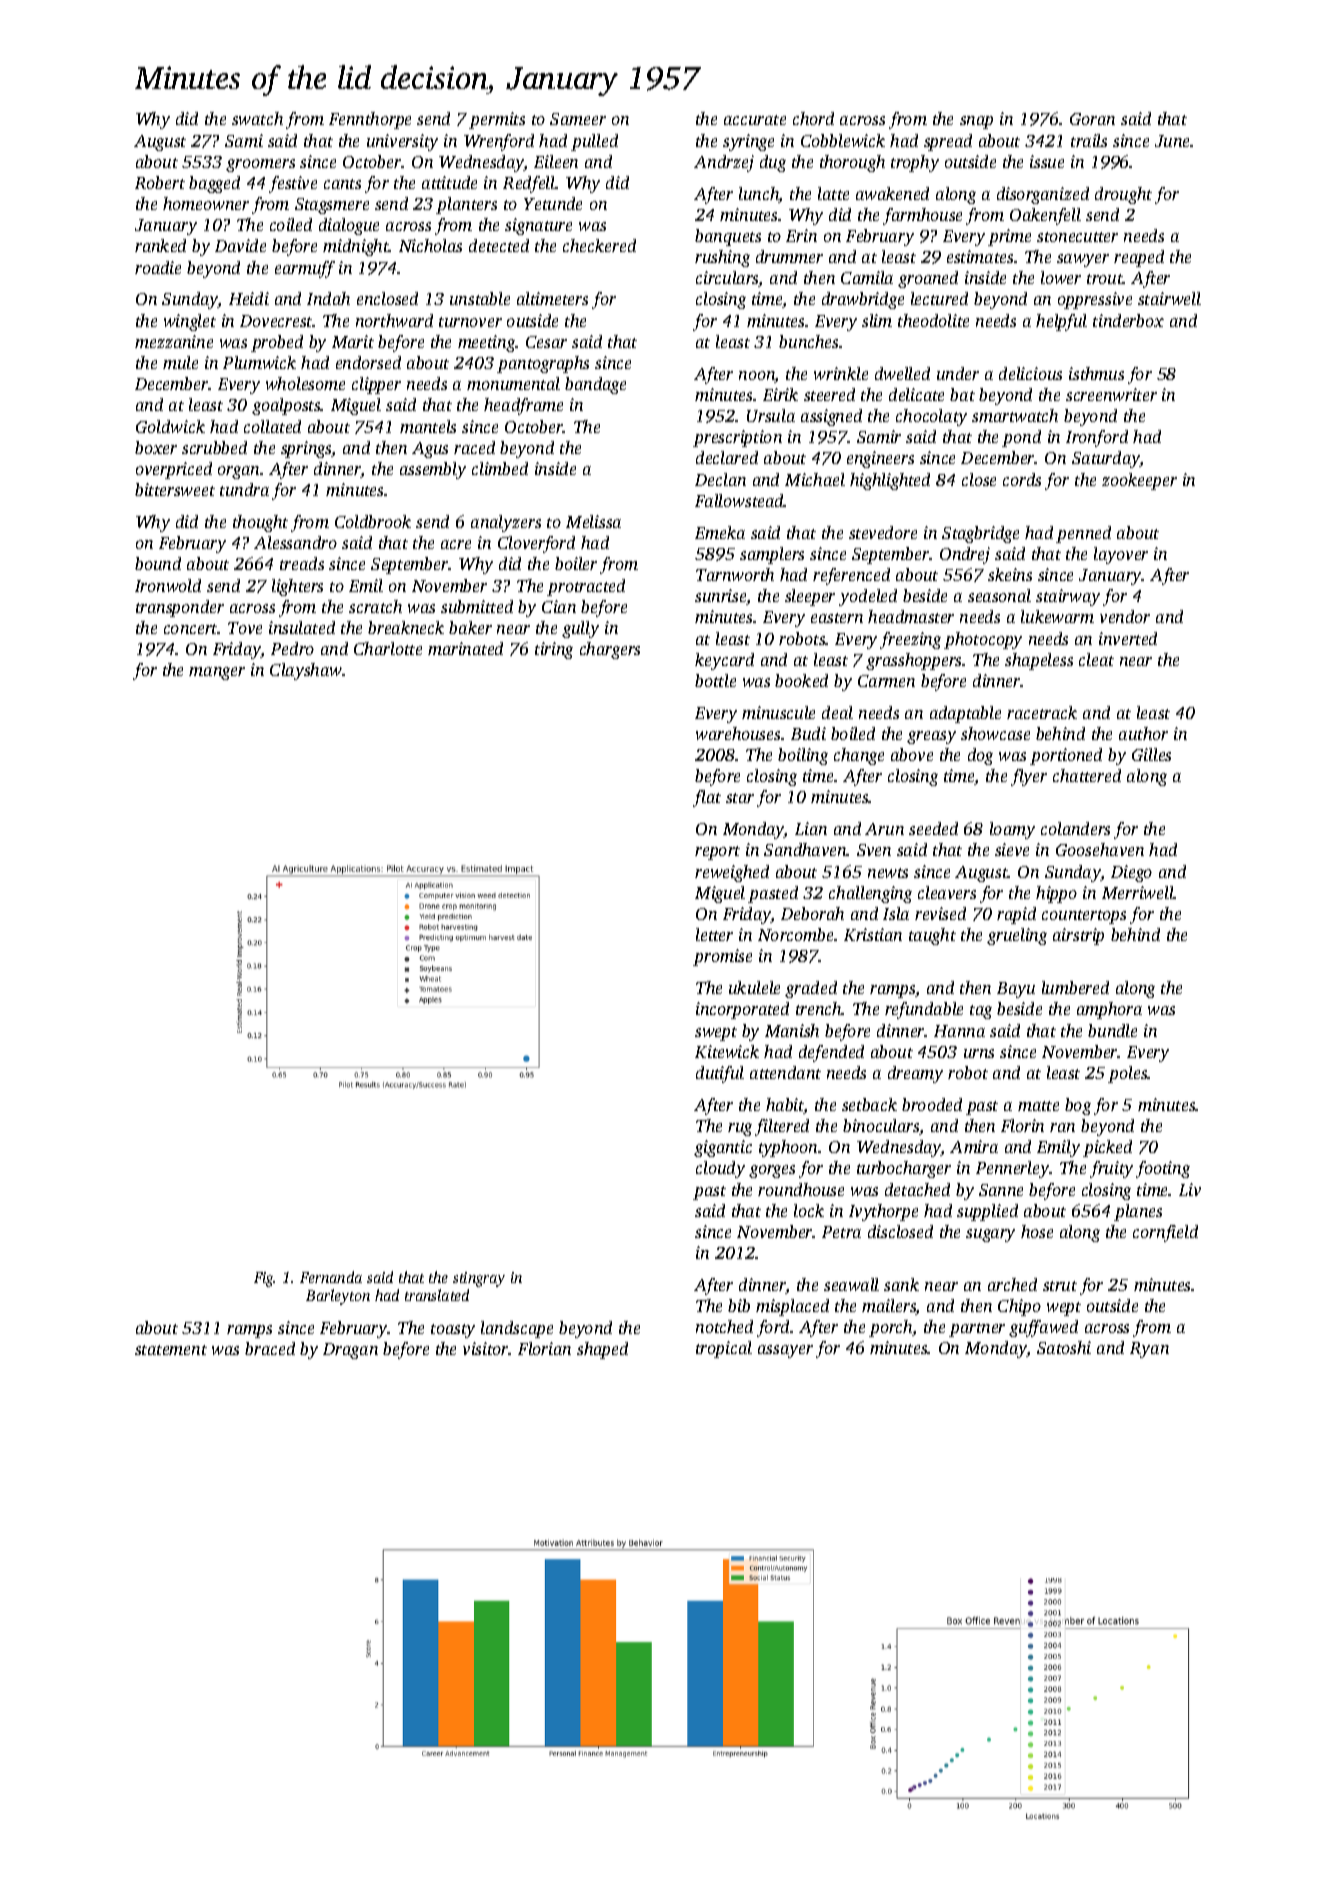 This image has height=1890, width=1337. I want to click on boiler, so click(576, 563).
